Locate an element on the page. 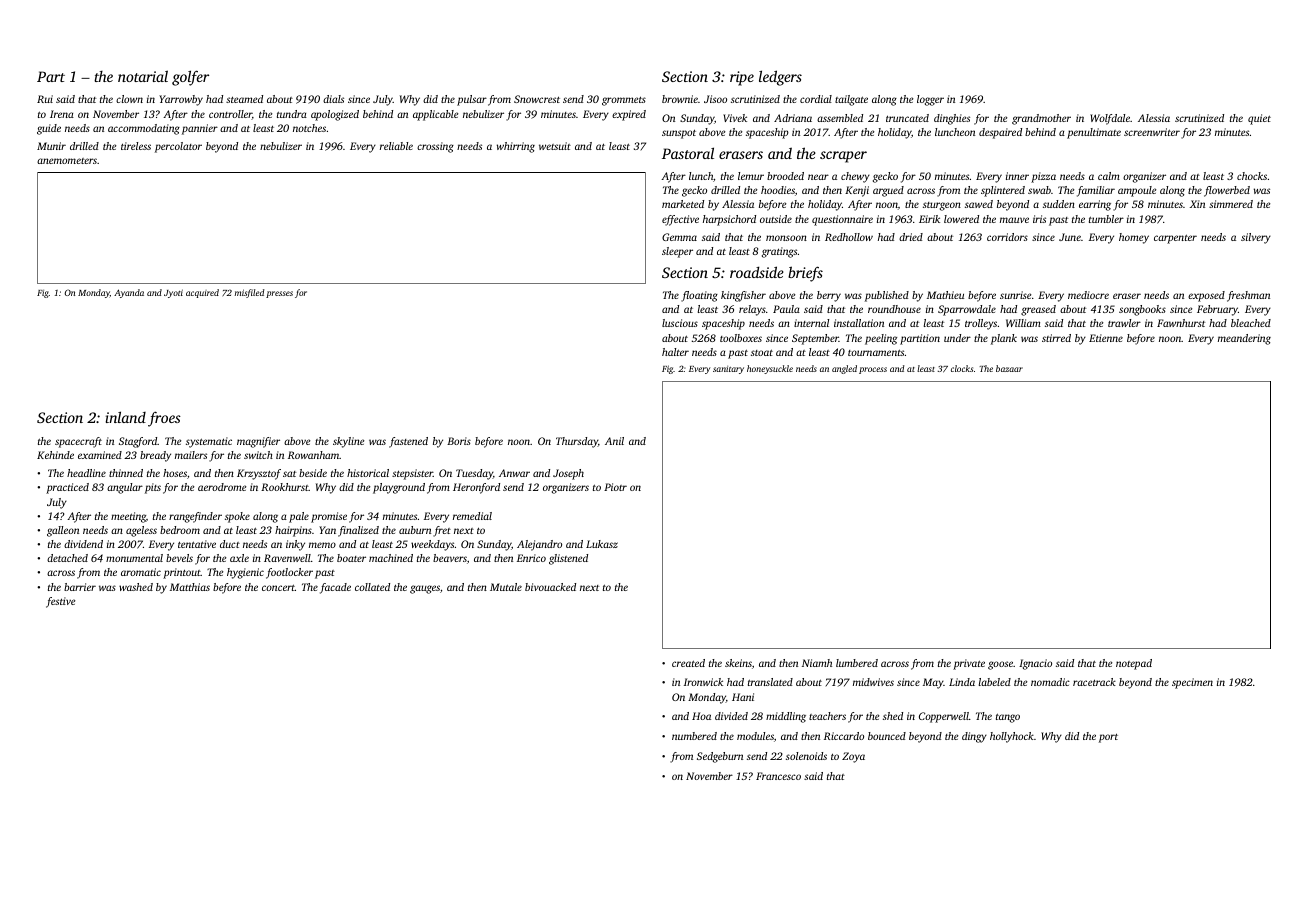 The height and width of the document is (924, 1308). tireless is located at coordinates (136, 146).
